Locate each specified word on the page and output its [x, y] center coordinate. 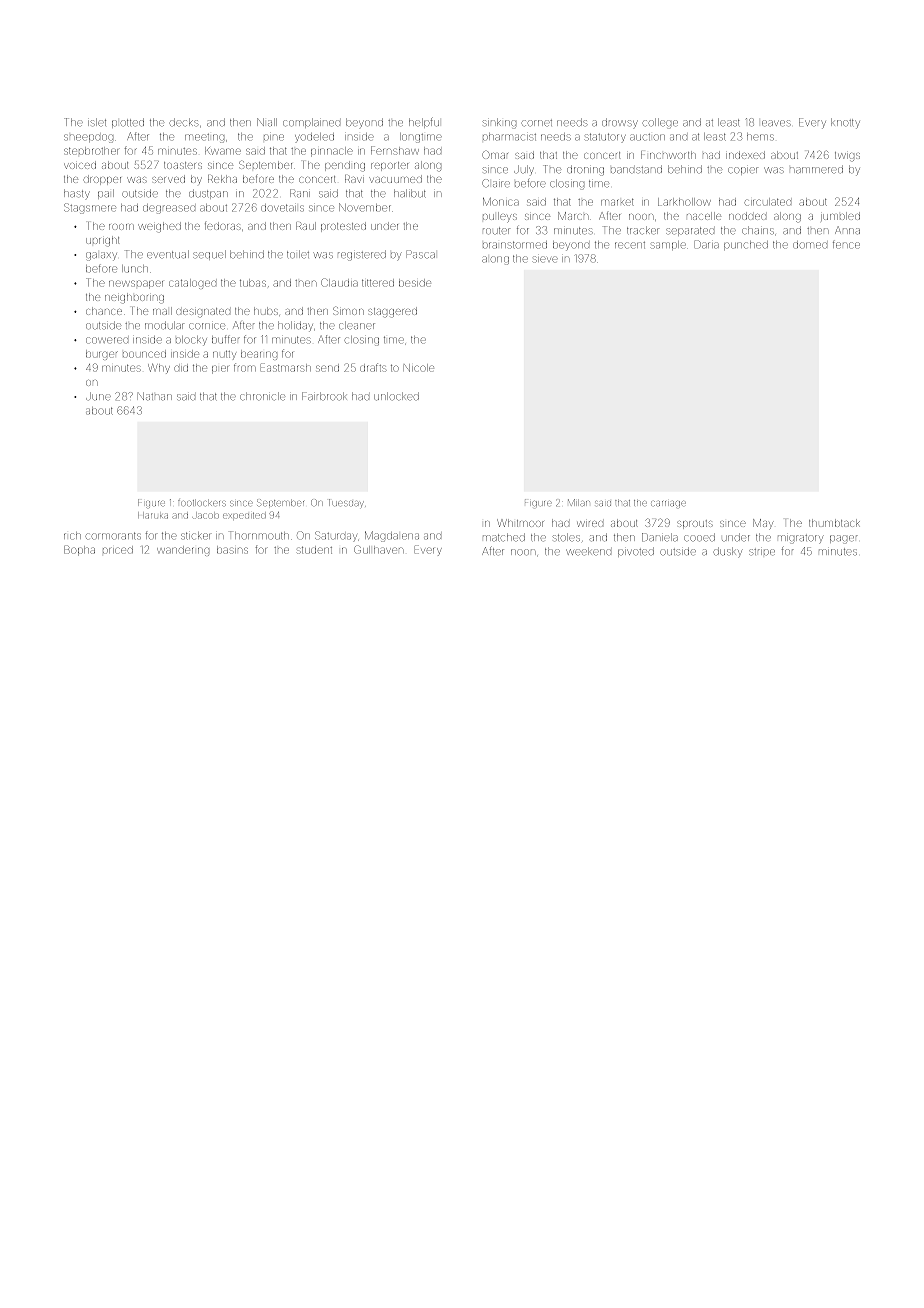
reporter [390, 166]
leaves [776, 123]
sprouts [695, 524]
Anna [847, 230]
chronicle [262, 397]
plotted [128, 123]
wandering [183, 551]
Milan [579, 502]
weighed [159, 227]
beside [415, 283]
